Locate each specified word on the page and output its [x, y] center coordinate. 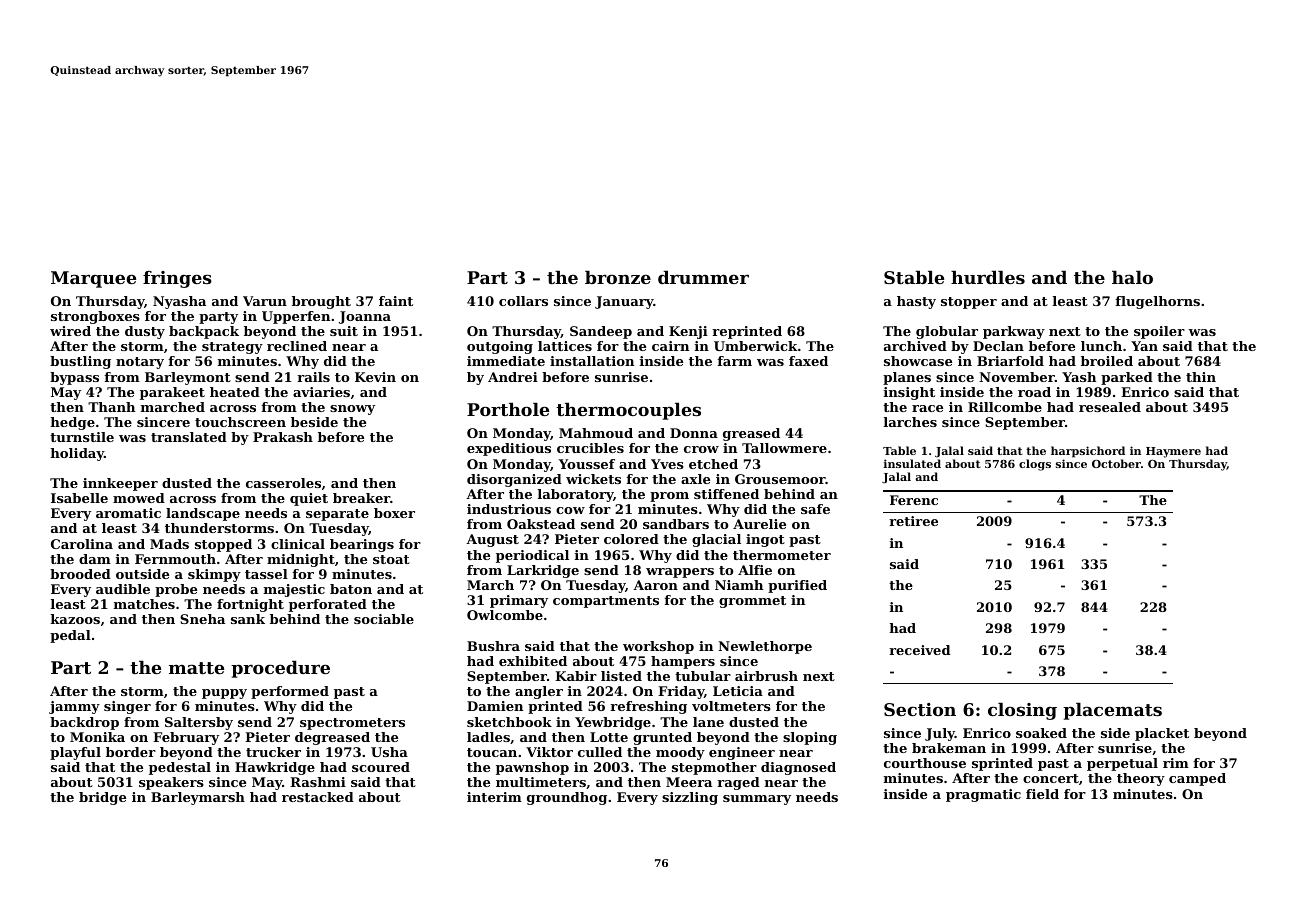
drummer [703, 277]
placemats [1112, 711]
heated [235, 392]
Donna [694, 433]
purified [797, 586]
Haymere [1173, 452]
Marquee [93, 279]
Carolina [82, 544]
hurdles [988, 277]
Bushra [493, 646]
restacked [318, 797]
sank [248, 619]
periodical [532, 556]
